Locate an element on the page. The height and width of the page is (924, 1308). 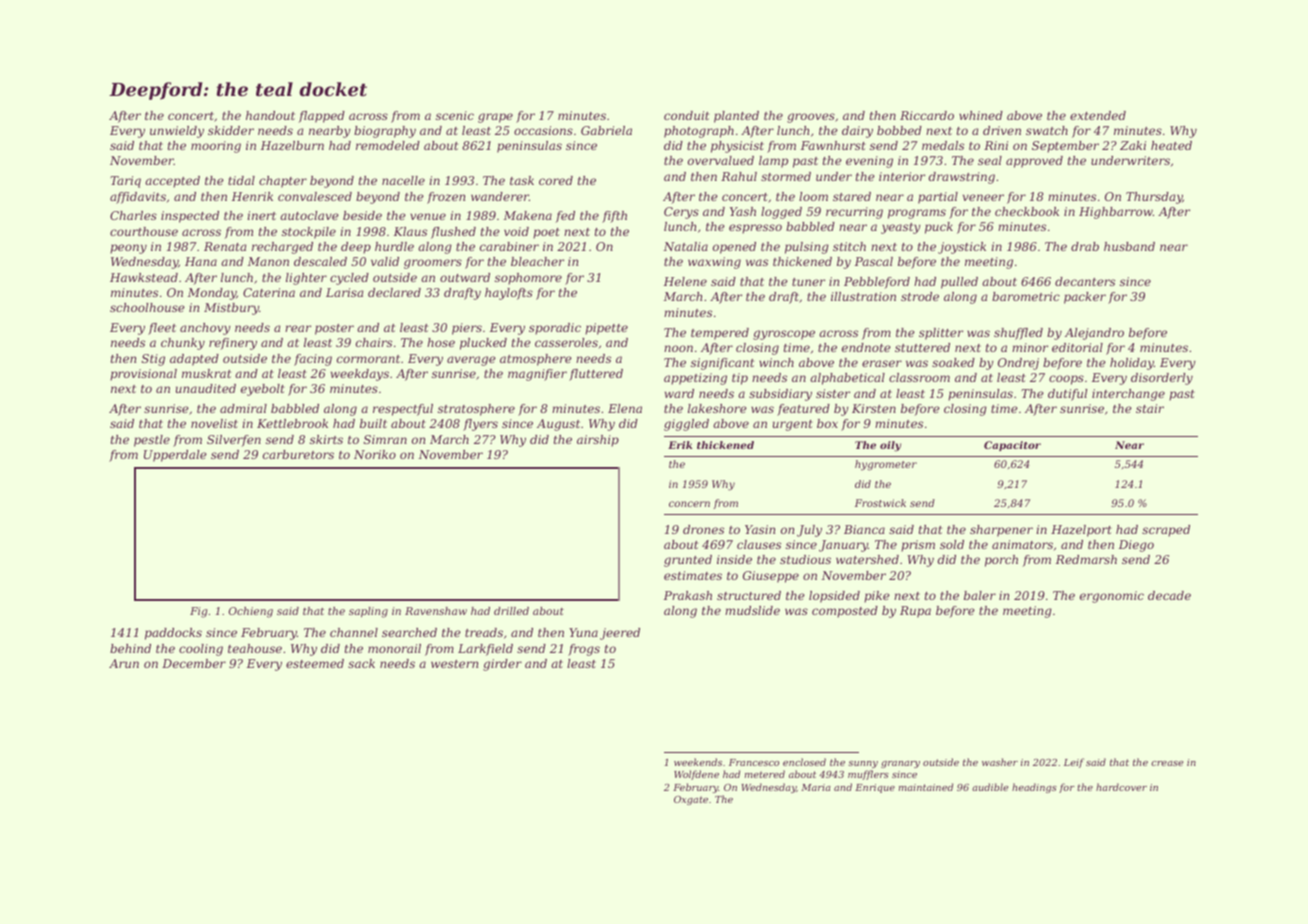
wanderer is located at coordinates (500, 196).
